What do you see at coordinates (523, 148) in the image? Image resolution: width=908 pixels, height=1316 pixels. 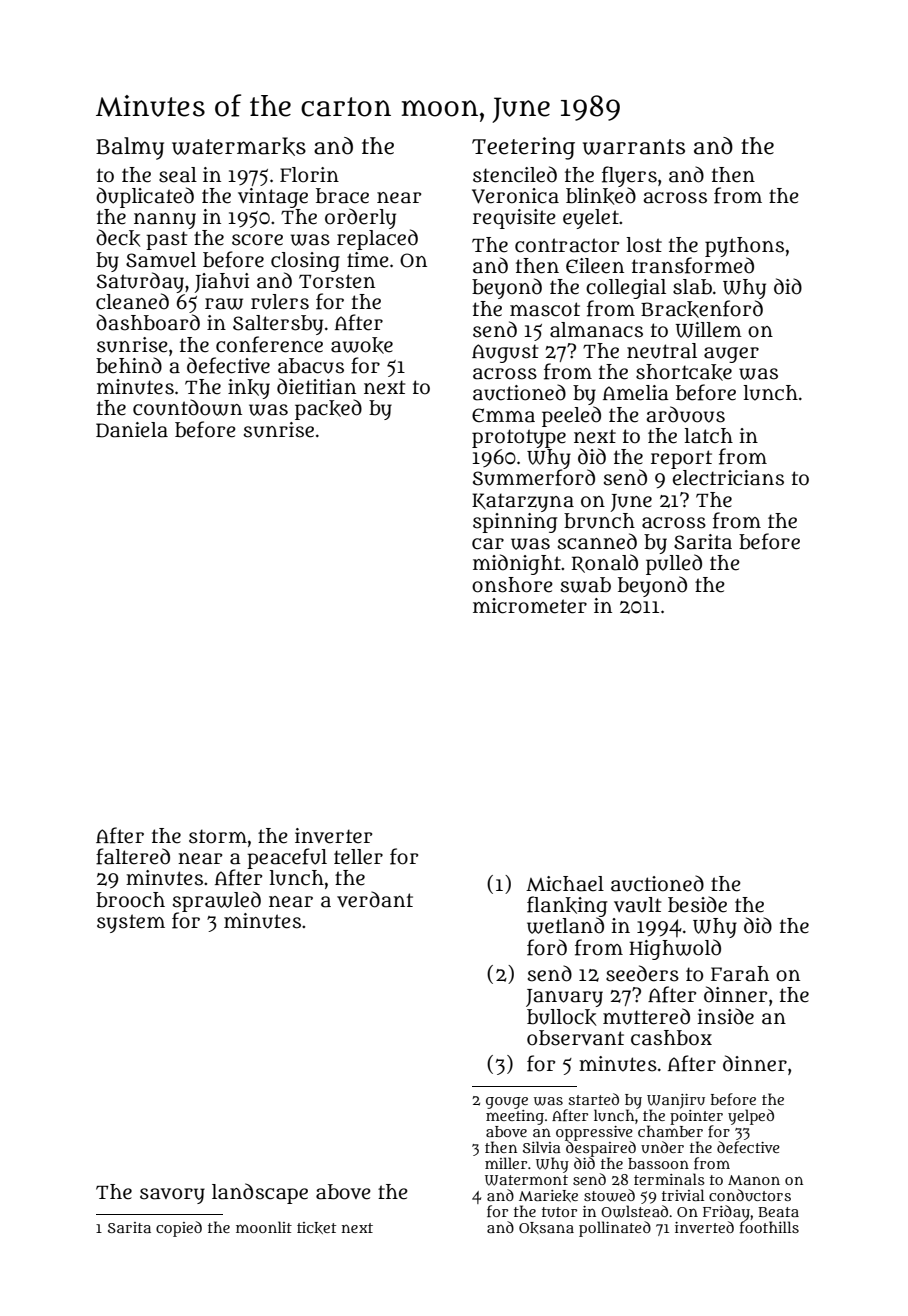 I see `Teetering` at bounding box center [523, 148].
